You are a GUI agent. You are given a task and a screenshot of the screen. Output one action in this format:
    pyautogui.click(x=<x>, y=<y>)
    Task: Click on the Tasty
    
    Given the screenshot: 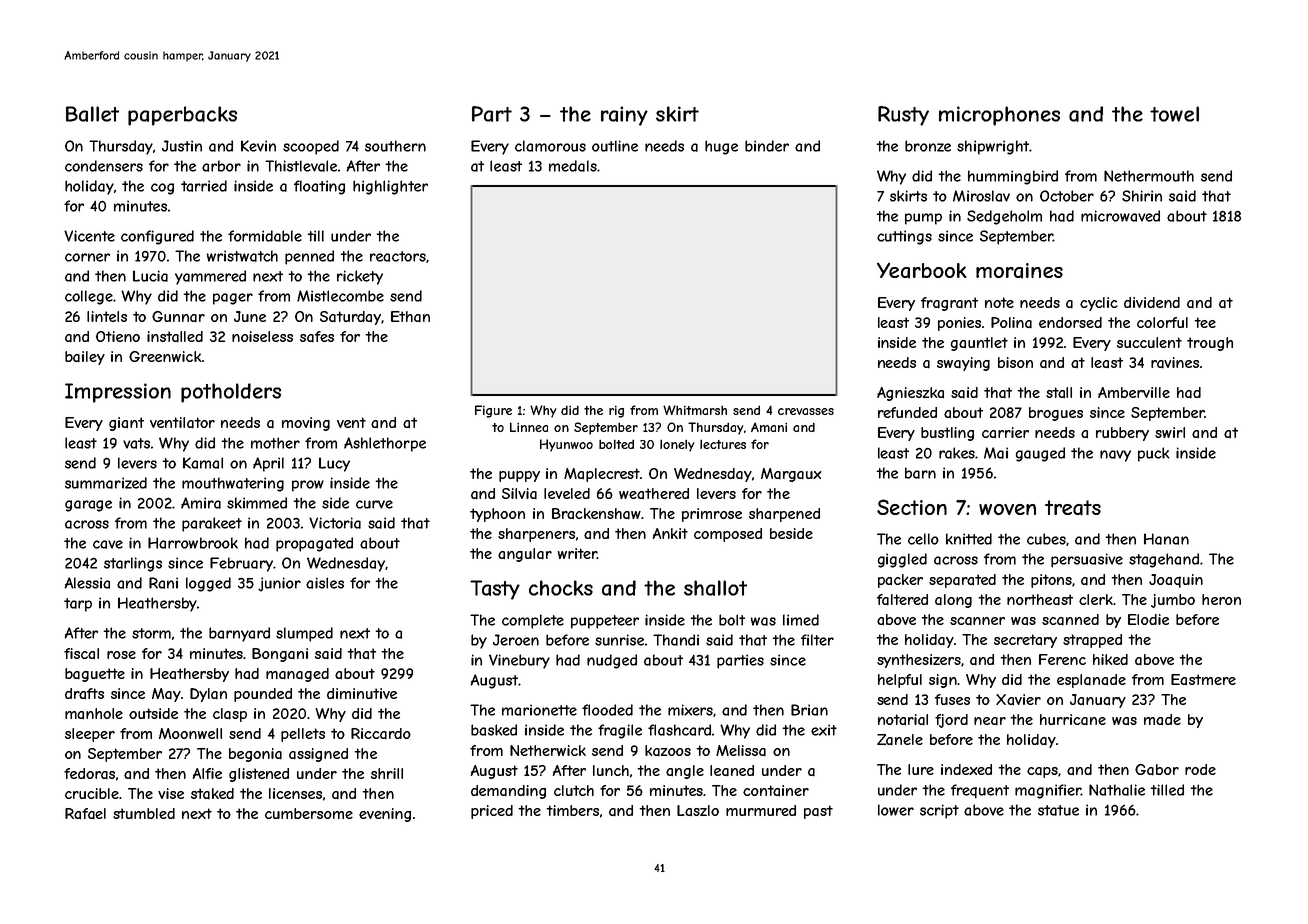 What is the action you would take?
    pyautogui.click(x=495, y=590)
